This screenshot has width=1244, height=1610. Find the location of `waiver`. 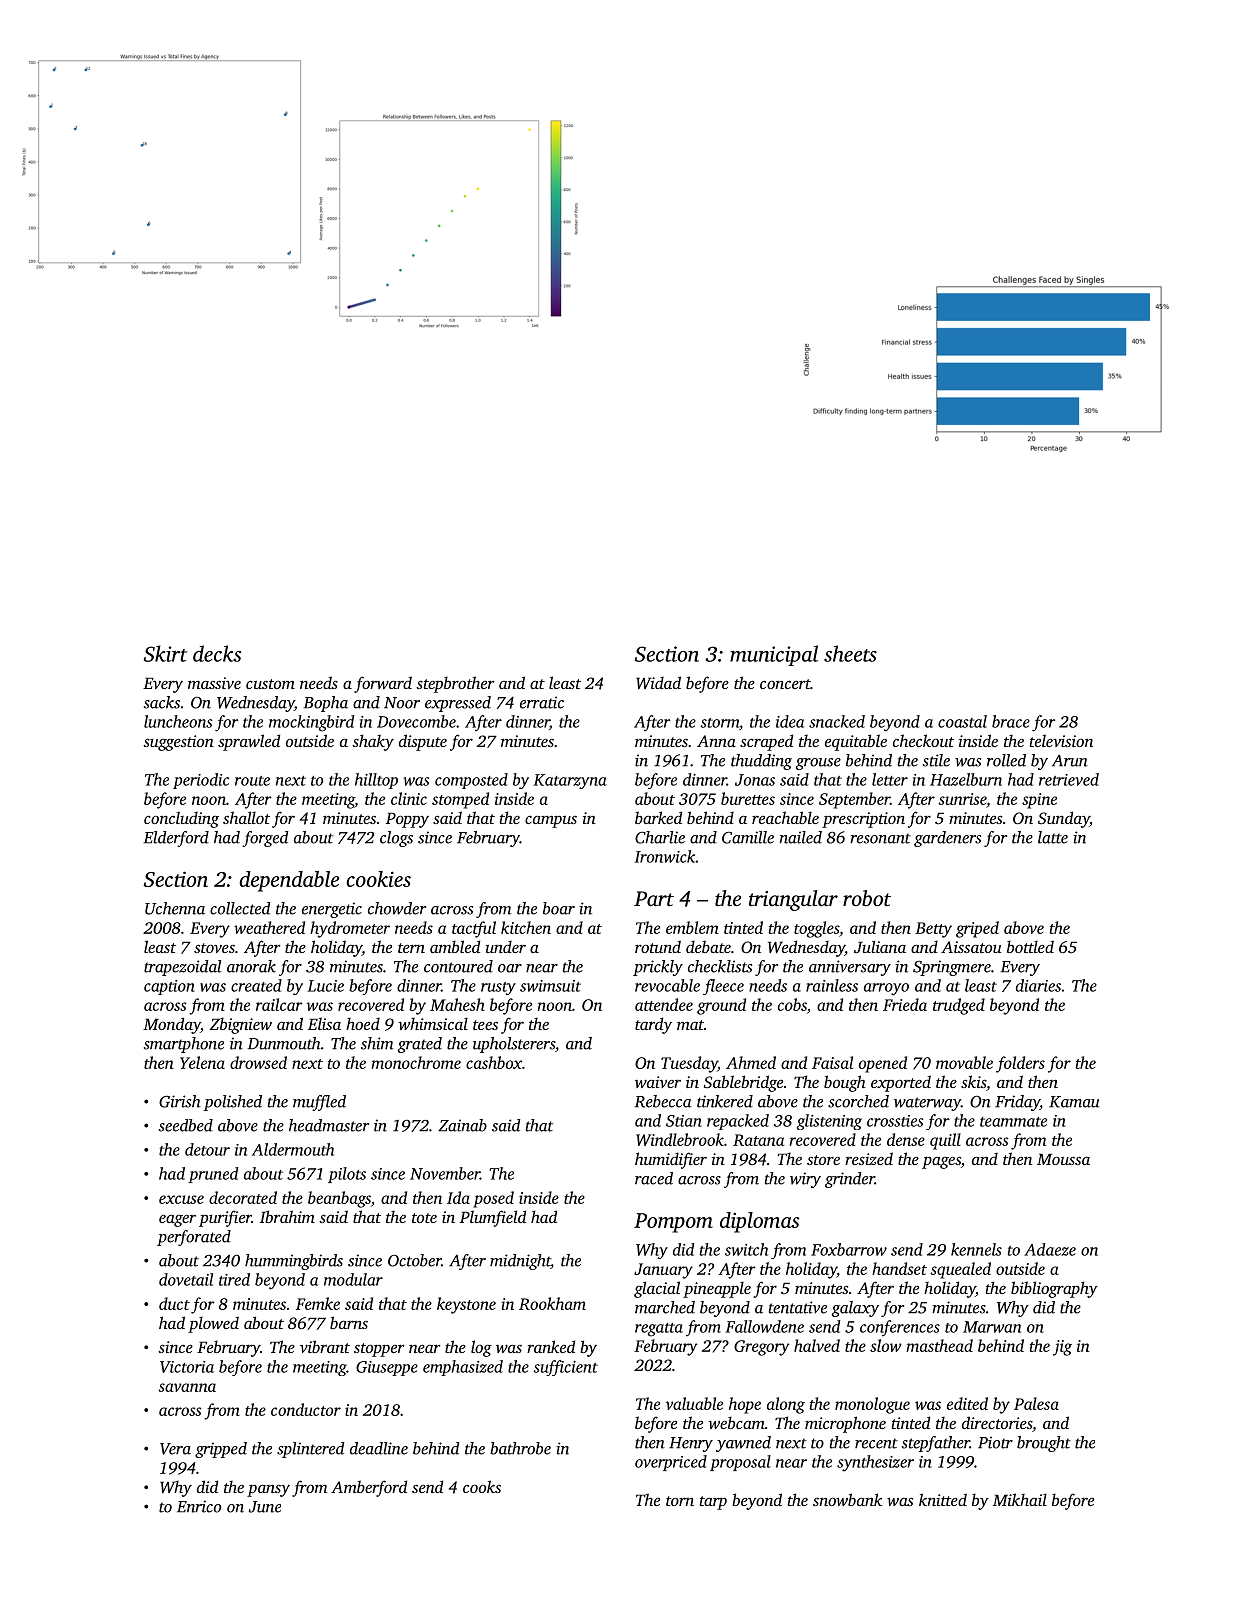

waiver is located at coordinates (658, 1082).
